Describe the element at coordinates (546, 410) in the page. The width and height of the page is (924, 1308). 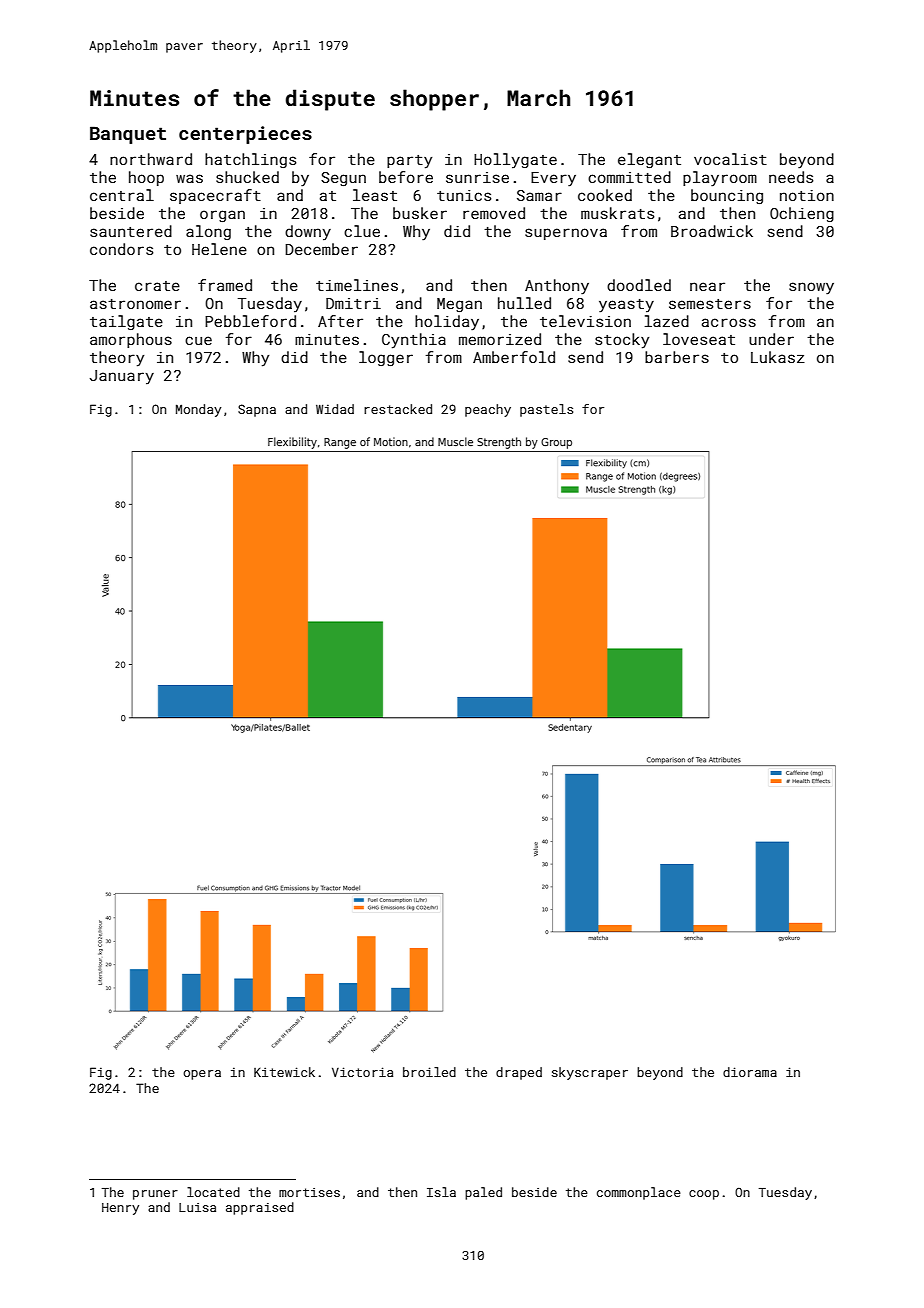
I see `pastels` at that location.
